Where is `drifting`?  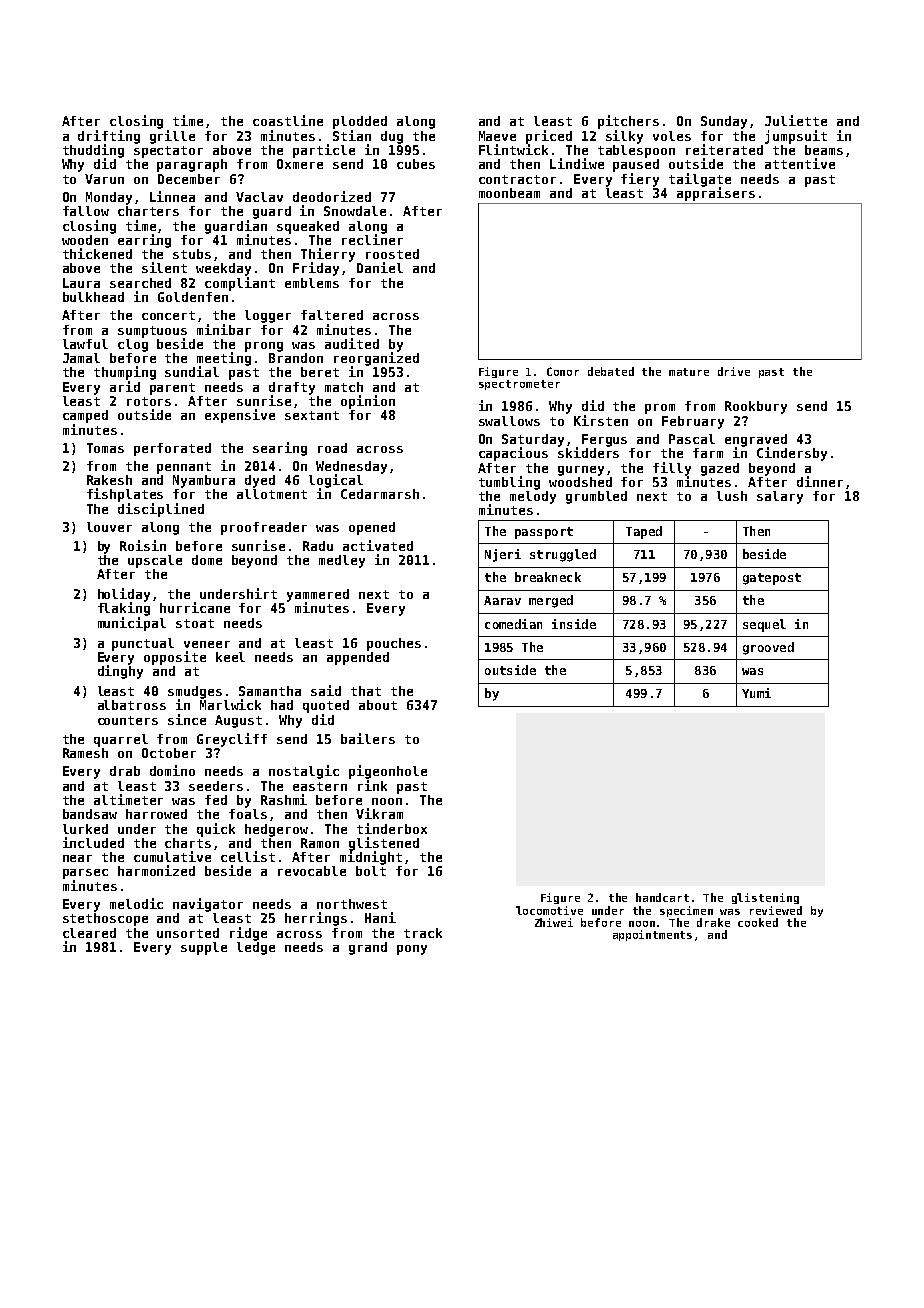
drifting is located at coordinates (109, 137).
